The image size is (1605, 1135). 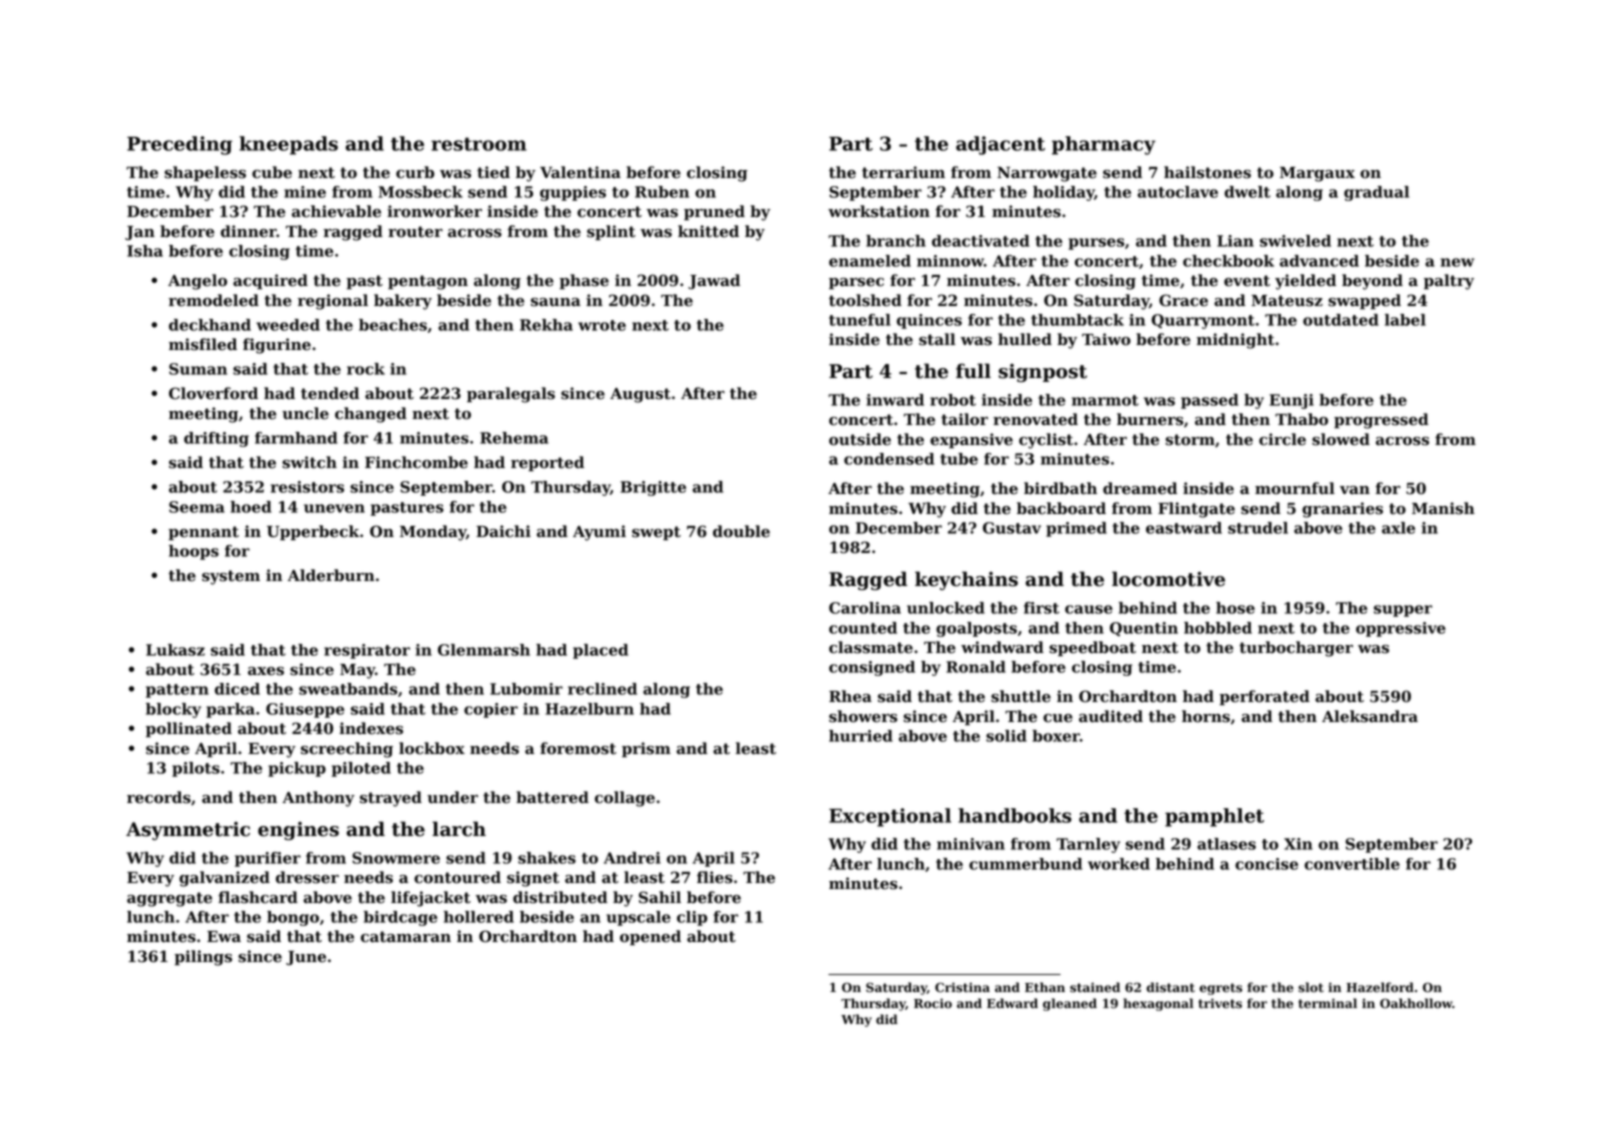 What do you see at coordinates (580, 172) in the screenshot?
I see `Valentina` at bounding box center [580, 172].
